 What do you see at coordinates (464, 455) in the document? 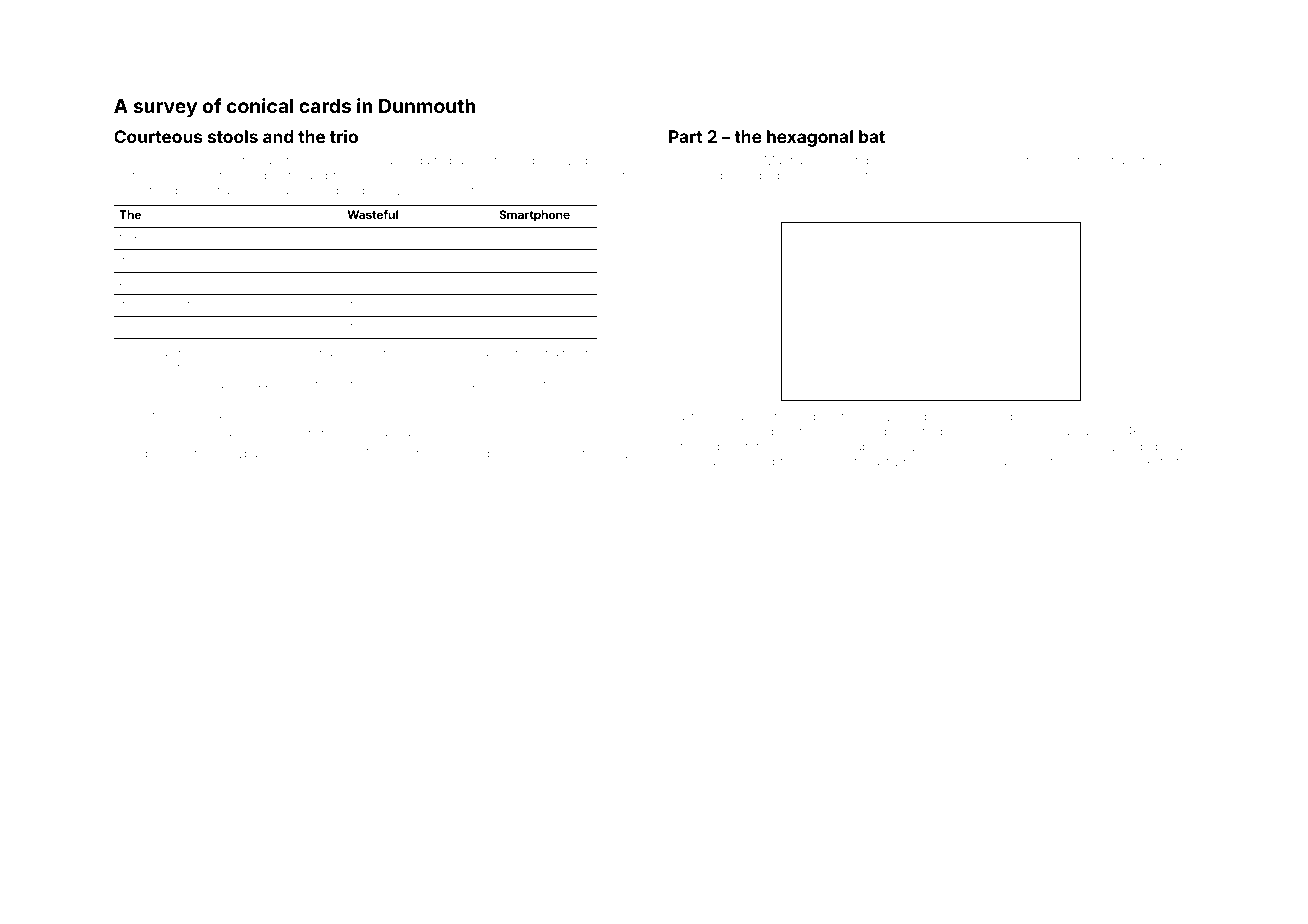
I see `handbag` at bounding box center [464, 455].
